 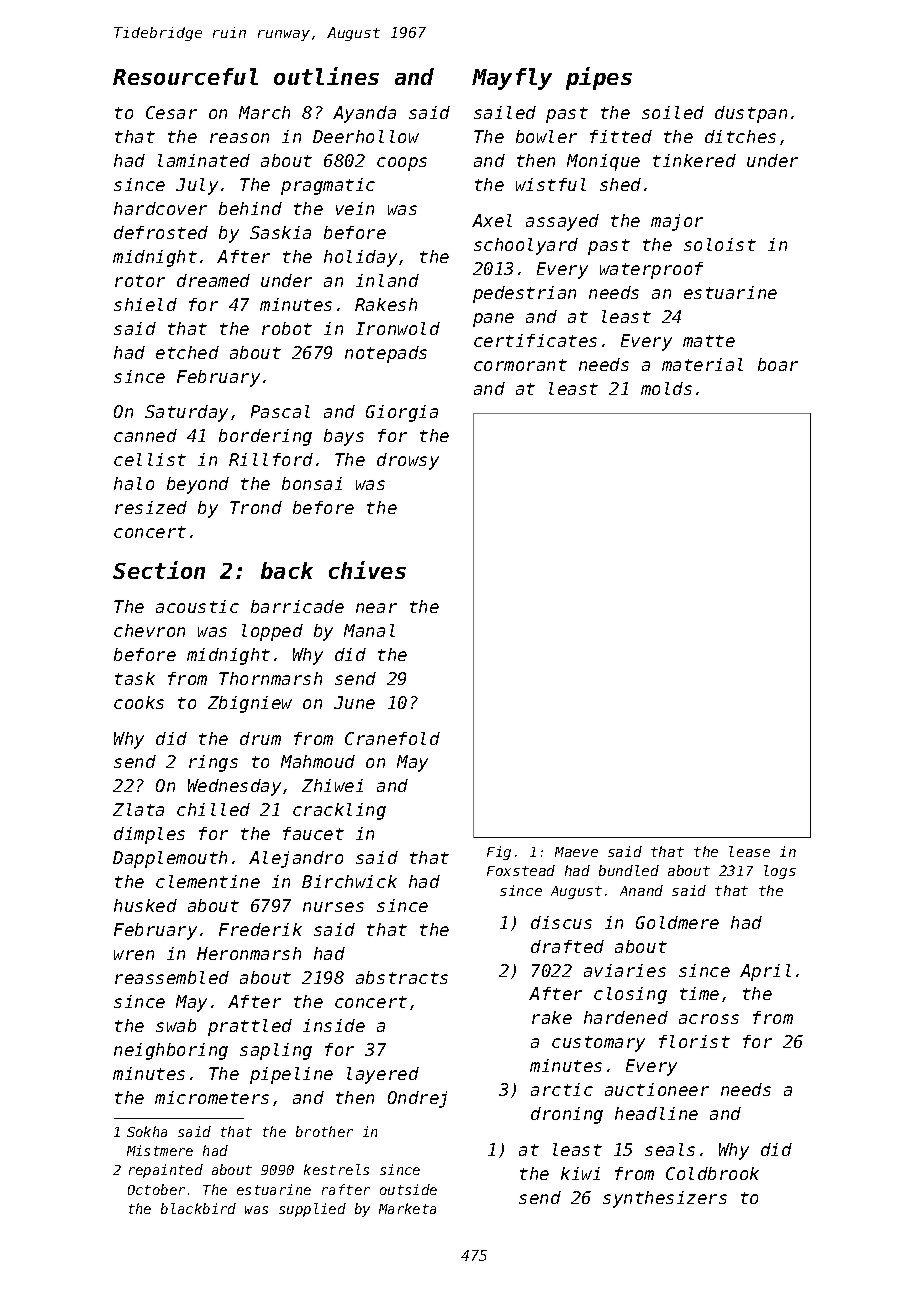 I want to click on sailed, so click(x=505, y=112).
